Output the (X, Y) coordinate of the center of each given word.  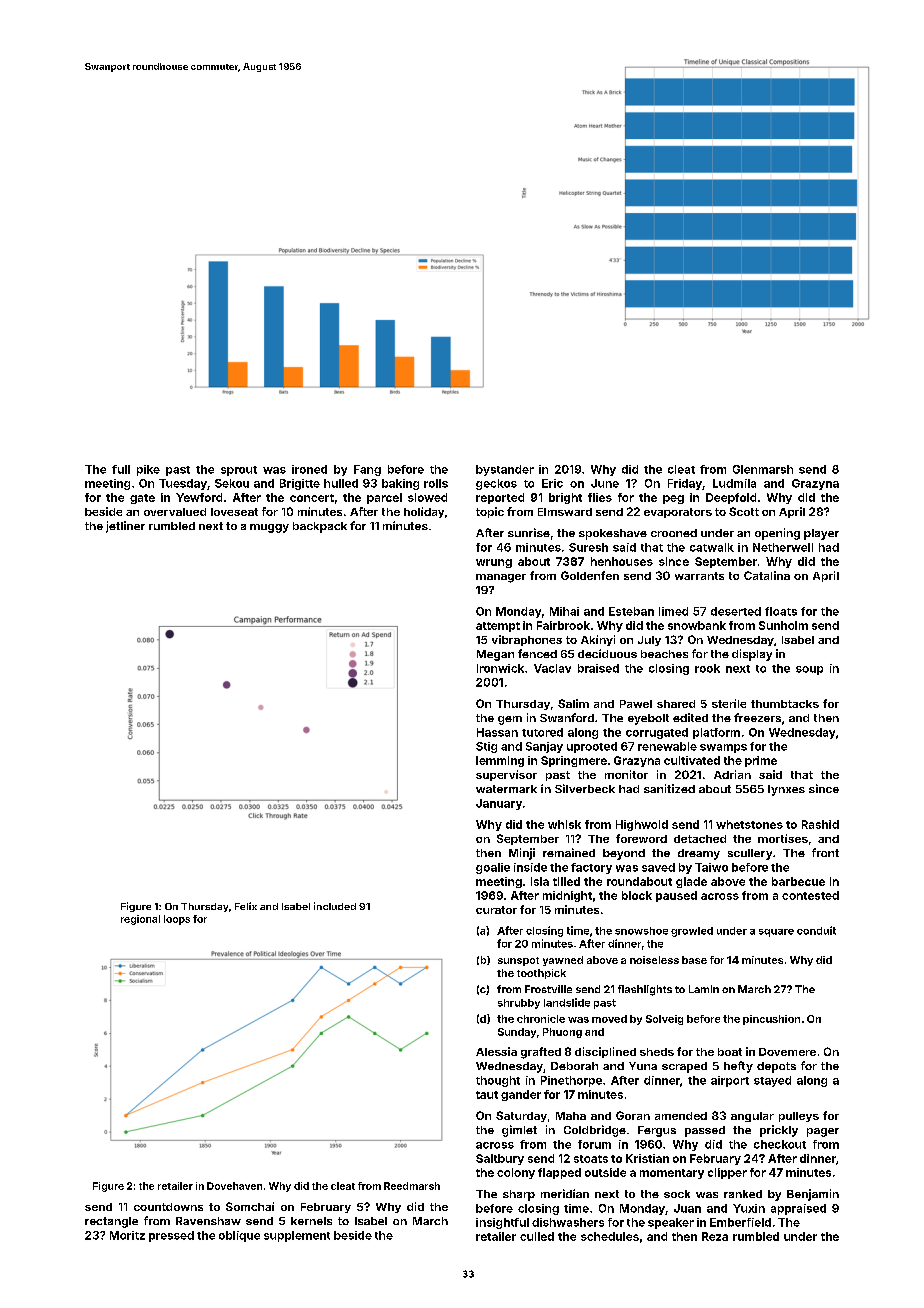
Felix (246, 906)
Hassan (497, 732)
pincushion (771, 1020)
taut (487, 1095)
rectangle (111, 1222)
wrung (494, 563)
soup (809, 670)
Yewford (199, 497)
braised (598, 668)
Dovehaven (234, 1186)
